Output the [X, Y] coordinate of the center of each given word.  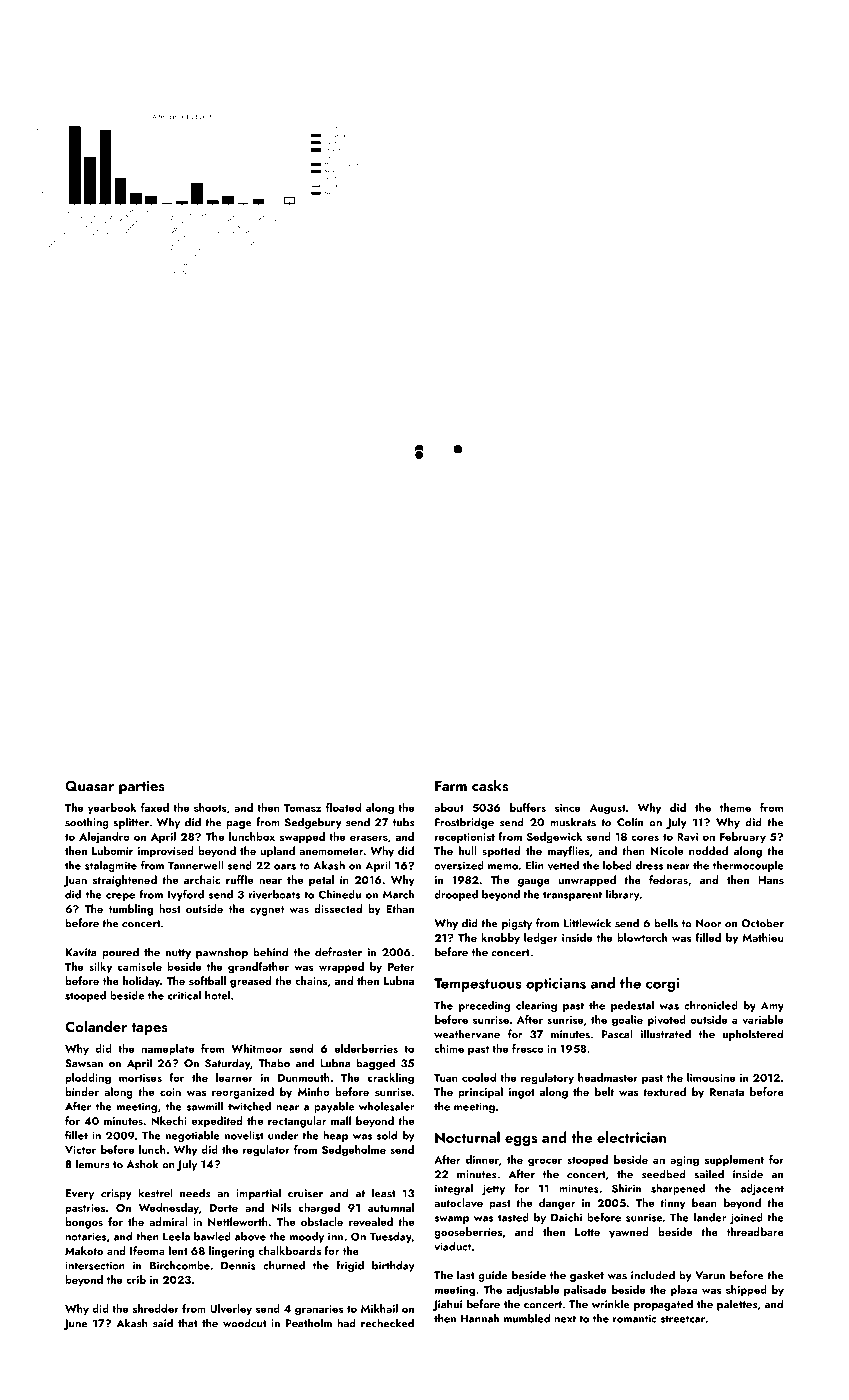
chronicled [711, 1005]
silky [100, 967]
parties [142, 787]
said [163, 1323]
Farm [451, 786]
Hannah [480, 1318]
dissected [338, 908]
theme [735, 807]
